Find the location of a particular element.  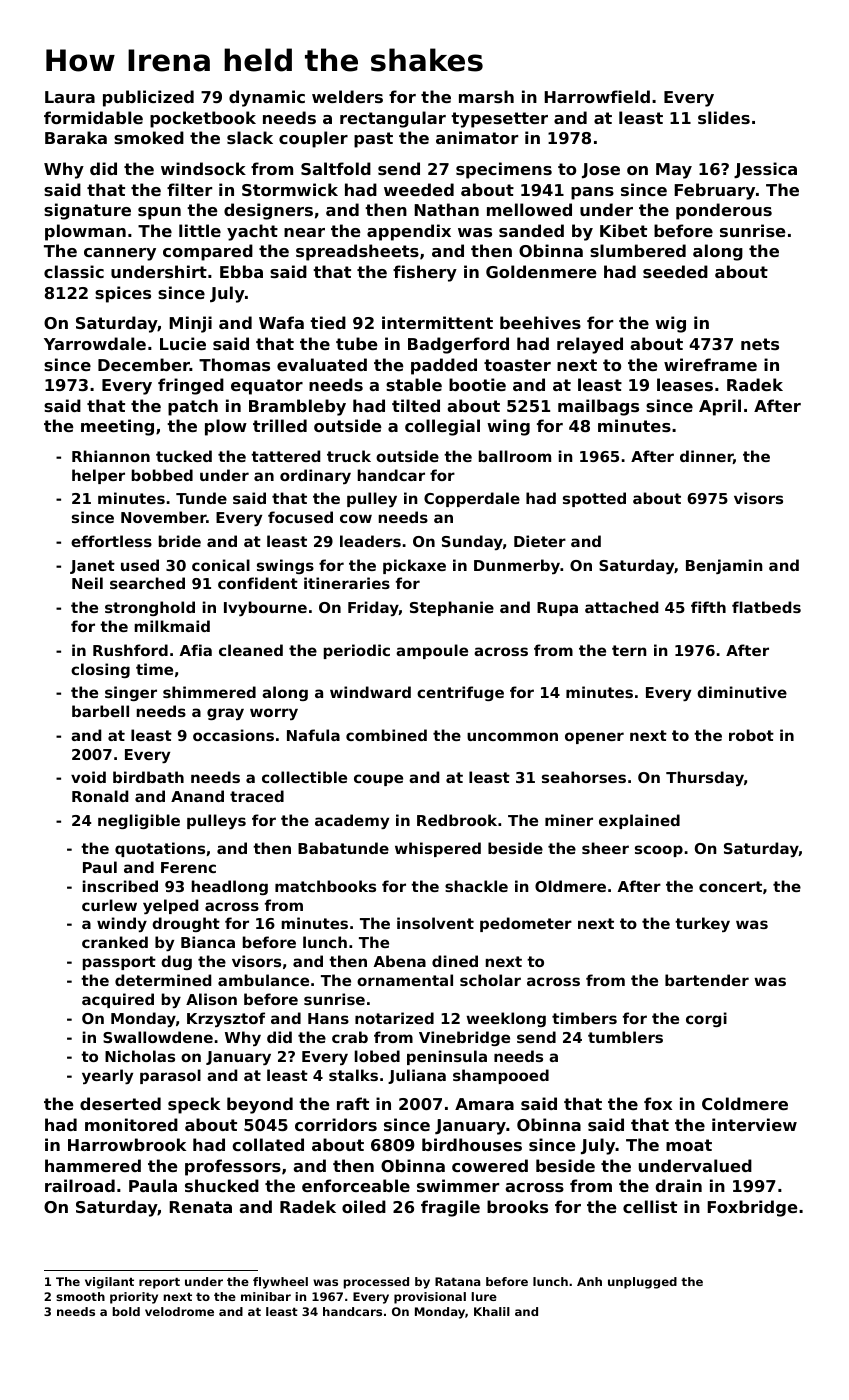

Hans is located at coordinates (328, 1018).
